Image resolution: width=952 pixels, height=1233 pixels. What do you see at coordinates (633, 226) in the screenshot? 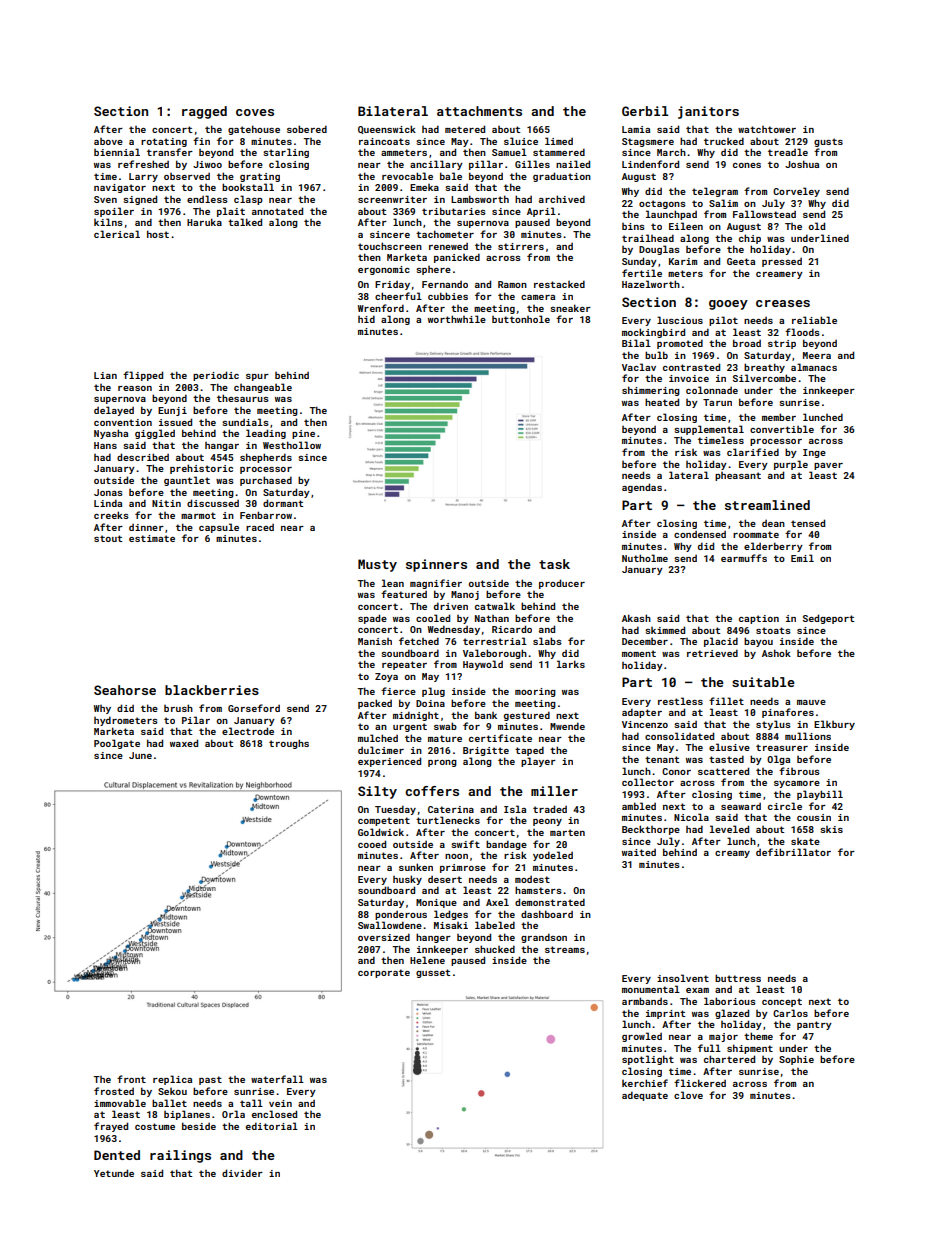
I see `bins` at bounding box center [633, 226].
